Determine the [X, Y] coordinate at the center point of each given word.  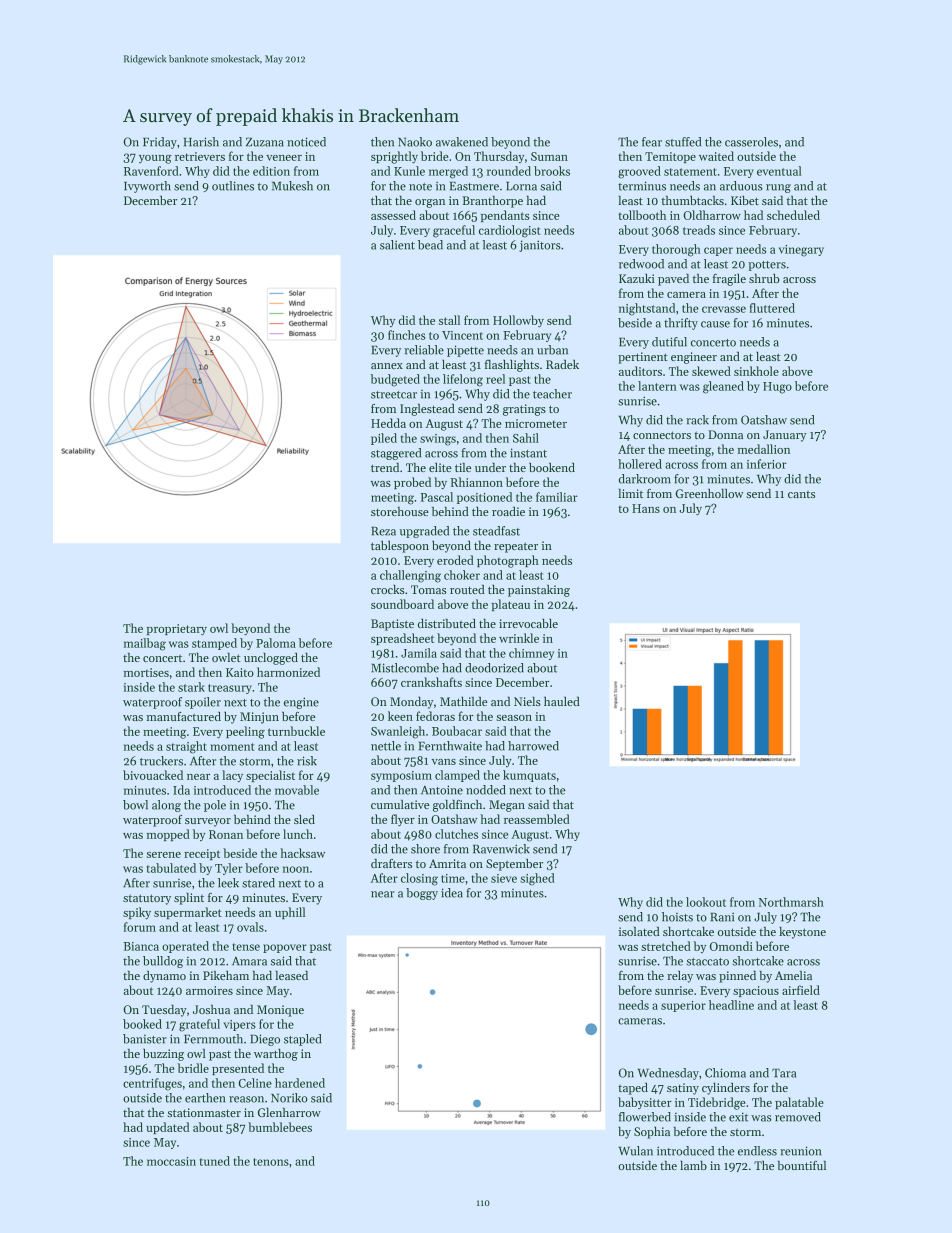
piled [384, 439]
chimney [531, 654]
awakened [462, 142]
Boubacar [457, 731]
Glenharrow [289, 1112]
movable [297, 790]
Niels [527, 701]
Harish [201, 142]
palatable [799, 1103]
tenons [271, 1162]
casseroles [751, 142]
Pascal [436, 497]
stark [191, 687]
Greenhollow [709, 493]
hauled [562, 701]
